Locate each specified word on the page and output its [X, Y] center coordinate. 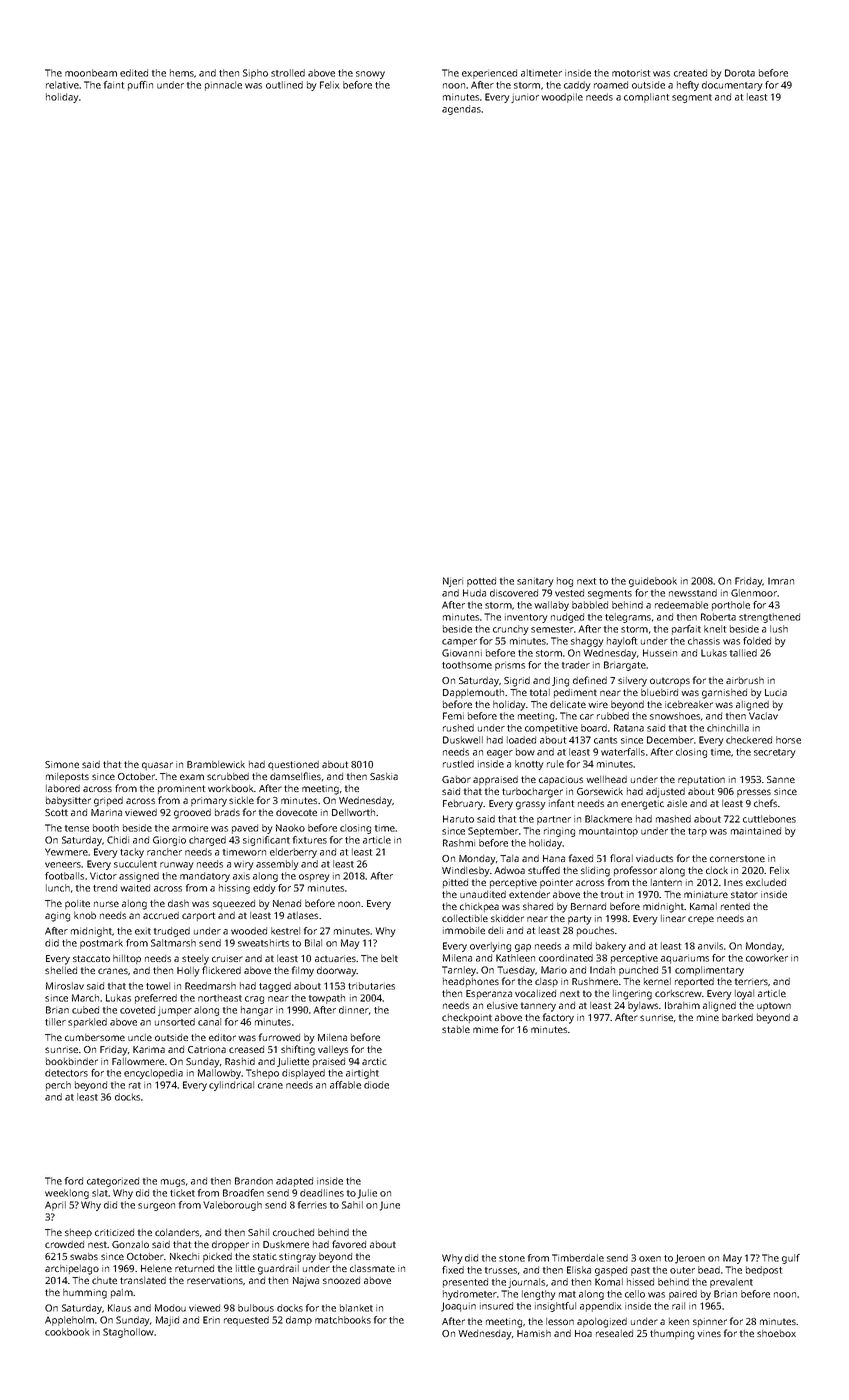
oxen [650, 1259]
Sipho [255, 74]
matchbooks [343, 1320]
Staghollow [128, 1333]
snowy [370, 75]
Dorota [740, 73]
